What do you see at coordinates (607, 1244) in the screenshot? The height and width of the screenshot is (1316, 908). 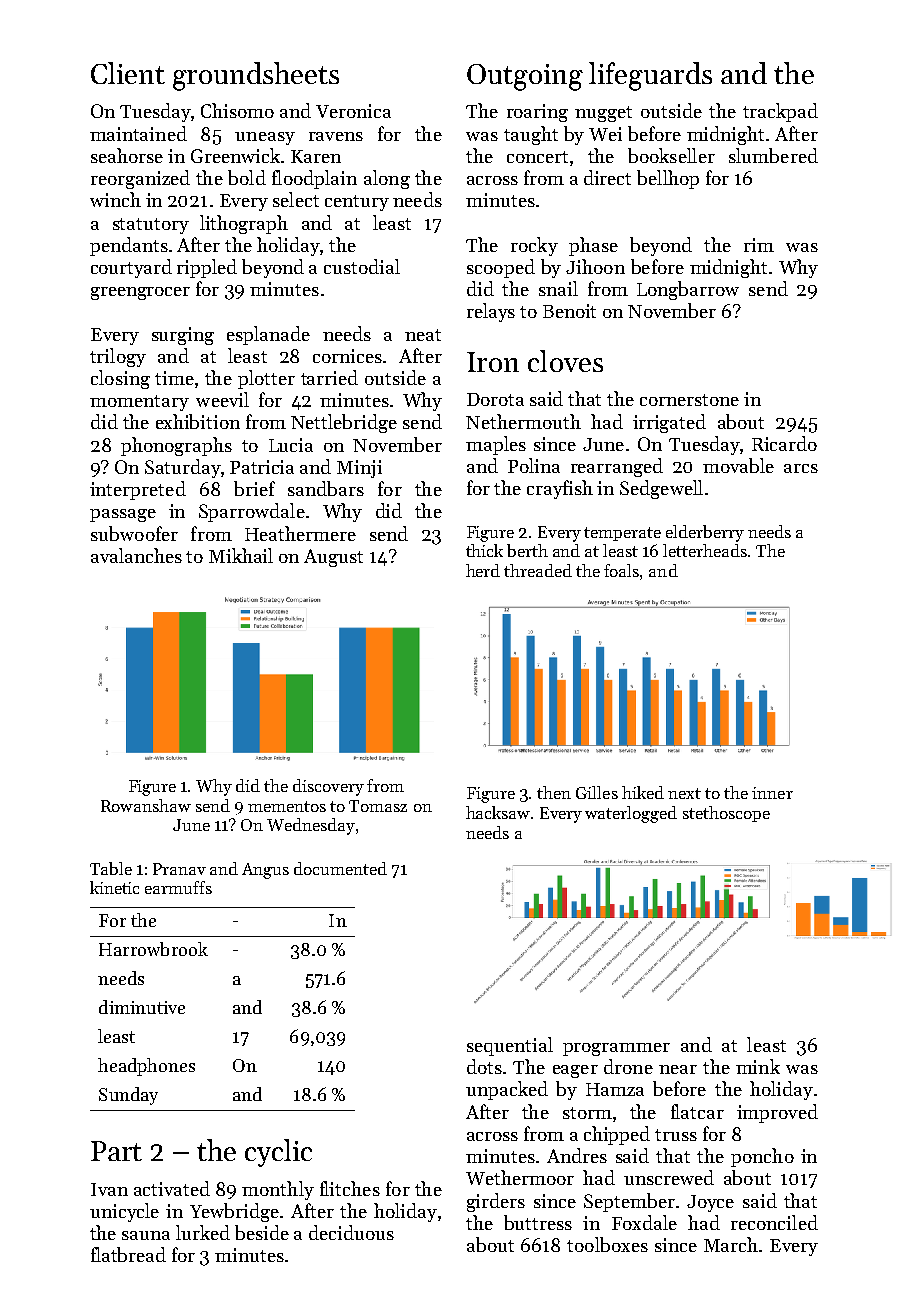 I see `toolboxes` at bounding box center [607, 1244].
